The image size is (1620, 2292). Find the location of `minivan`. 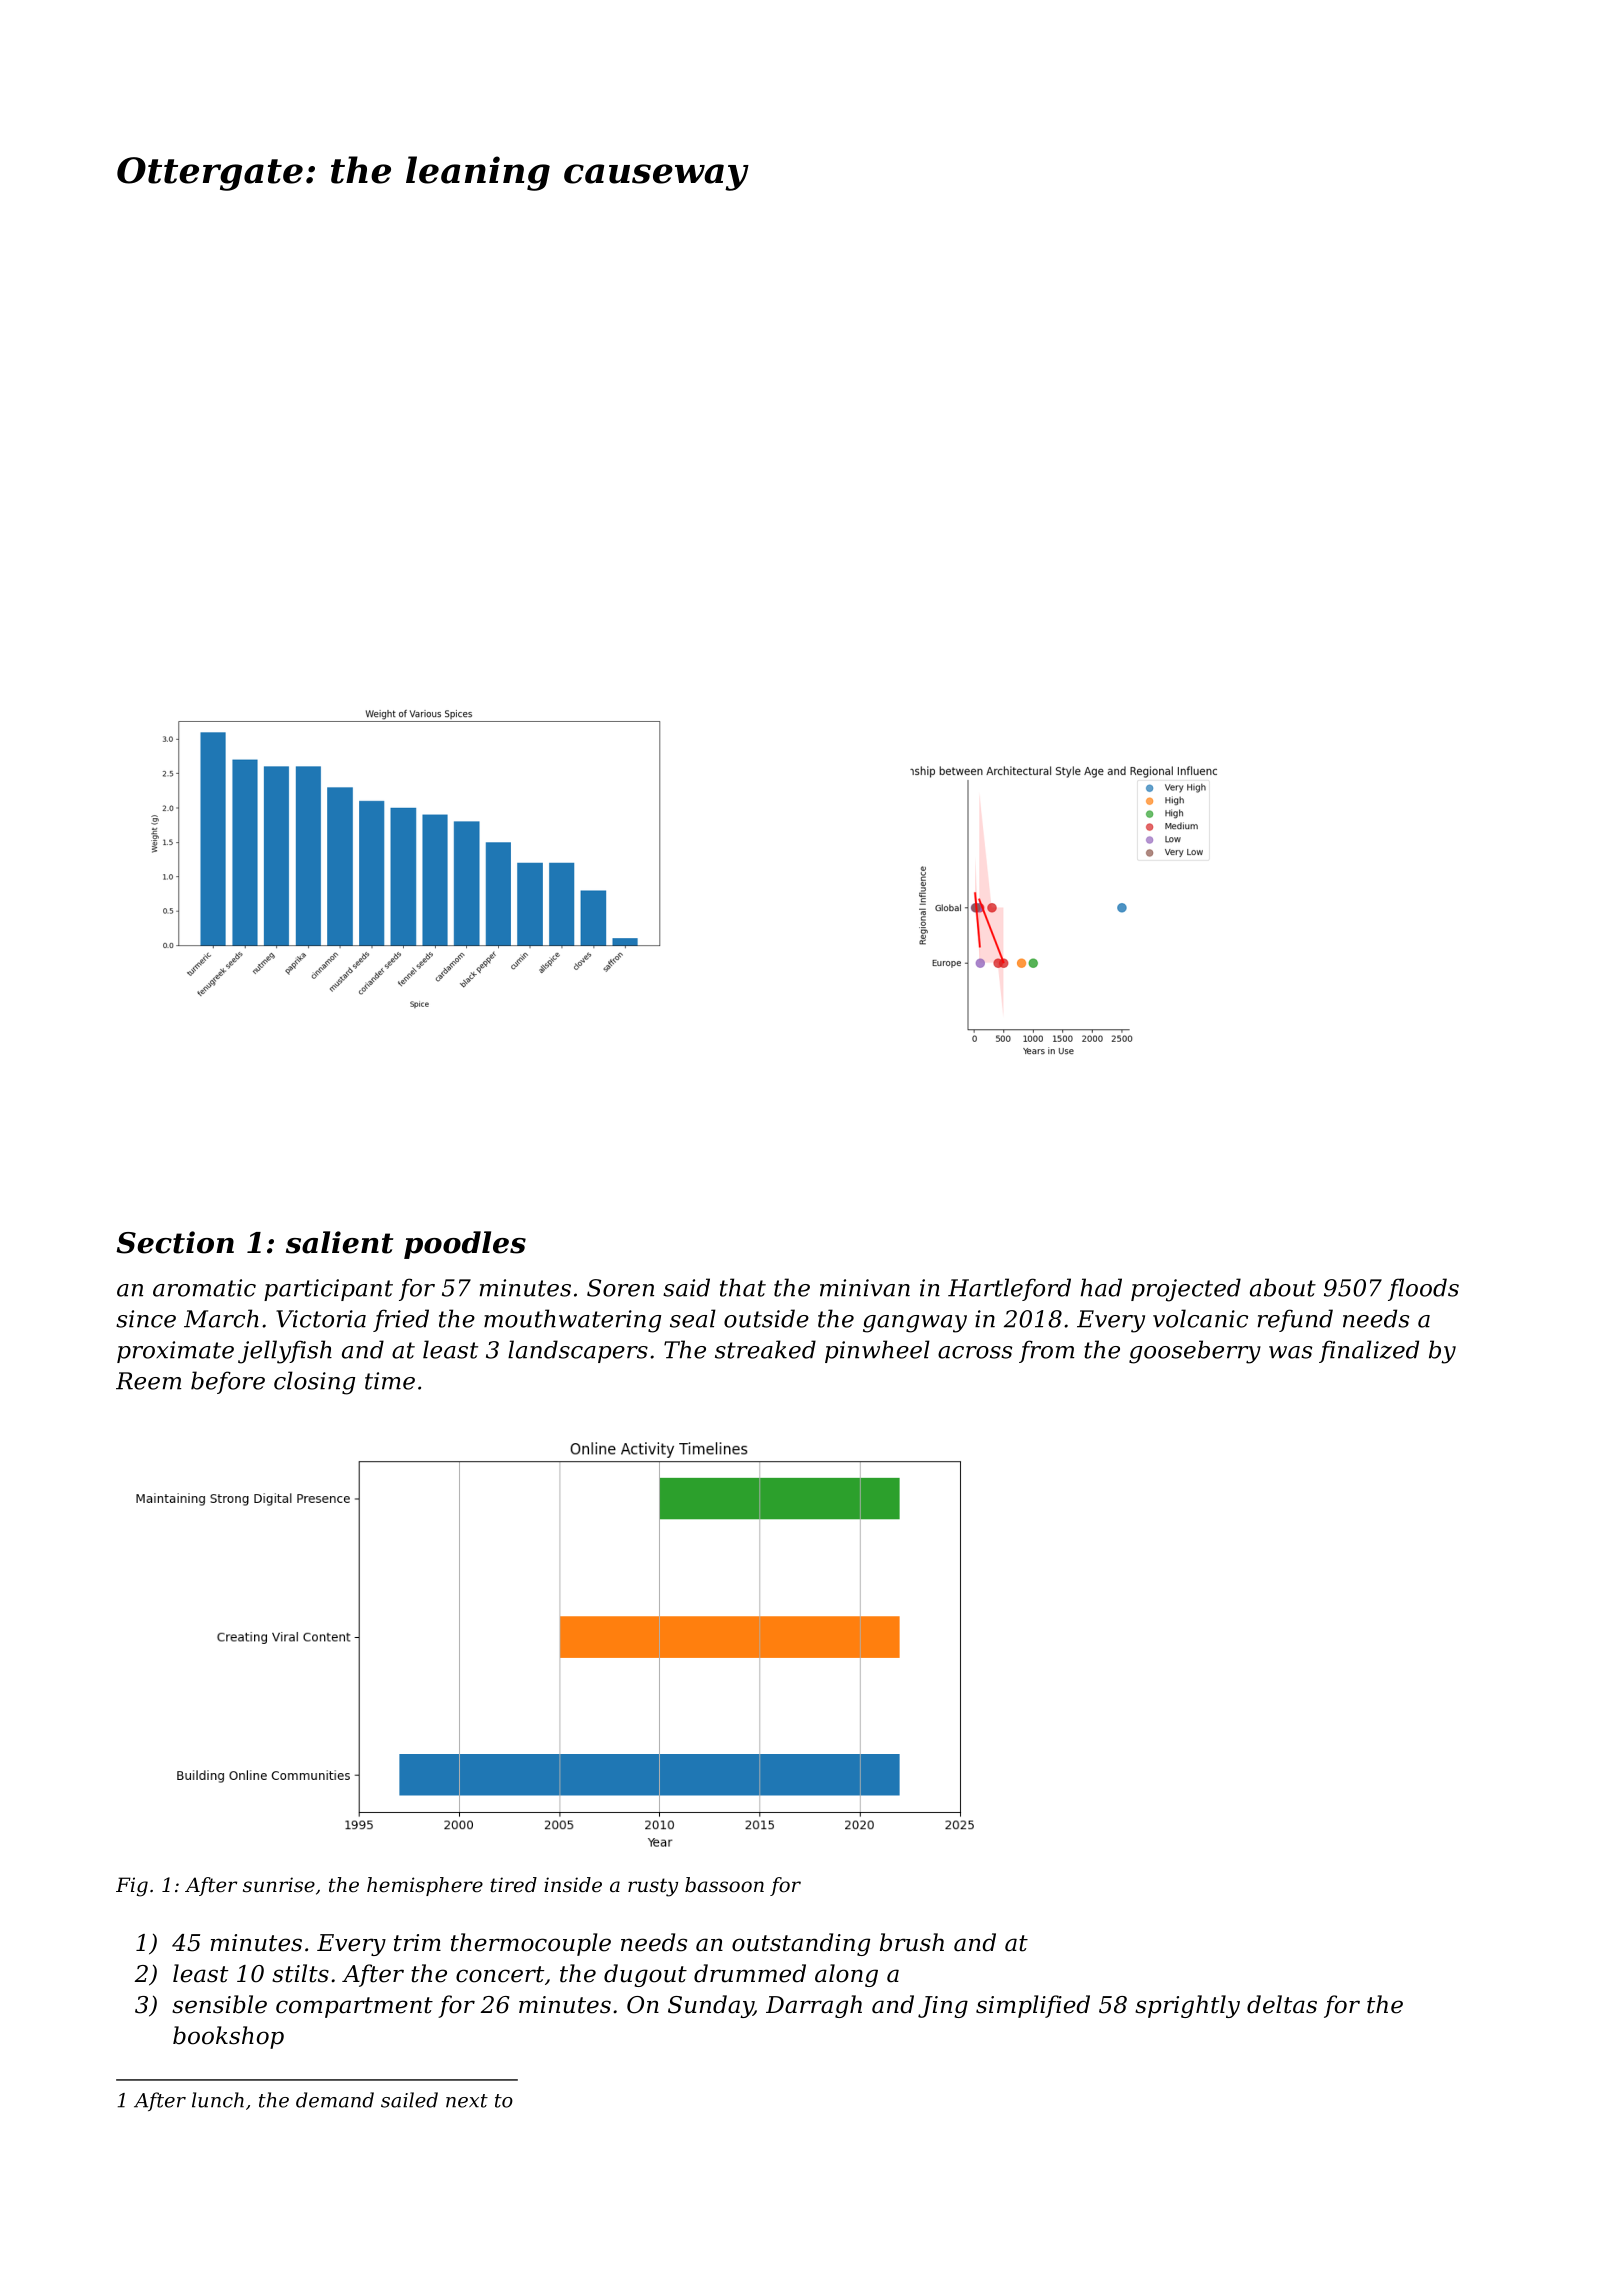

minivan is located at coordinates (865, 1288).
